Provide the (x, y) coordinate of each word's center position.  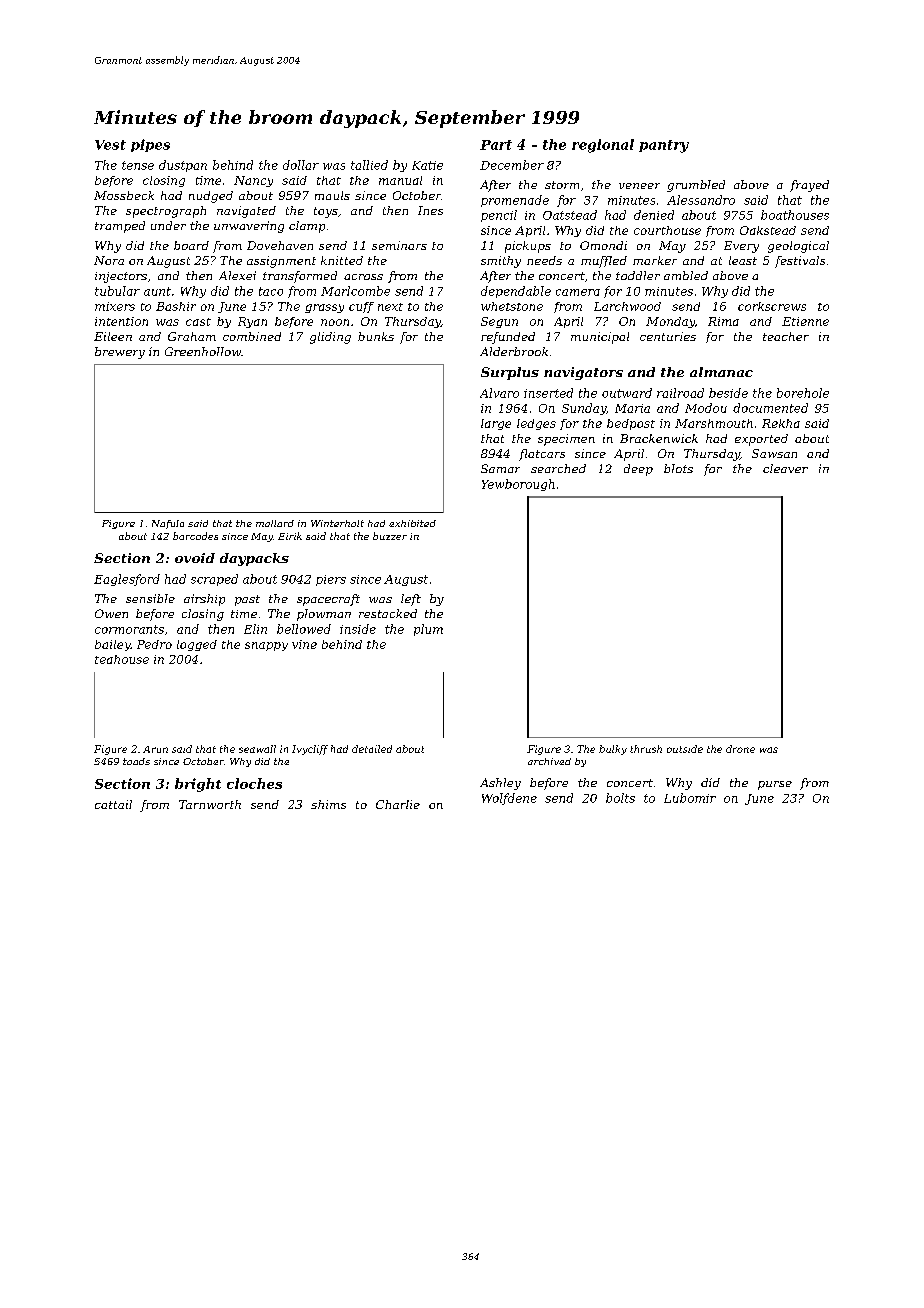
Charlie (398, 804)
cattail (113, 804)
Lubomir (690, 798)
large (496, 424)
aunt (157, 291)
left (411, 600)
